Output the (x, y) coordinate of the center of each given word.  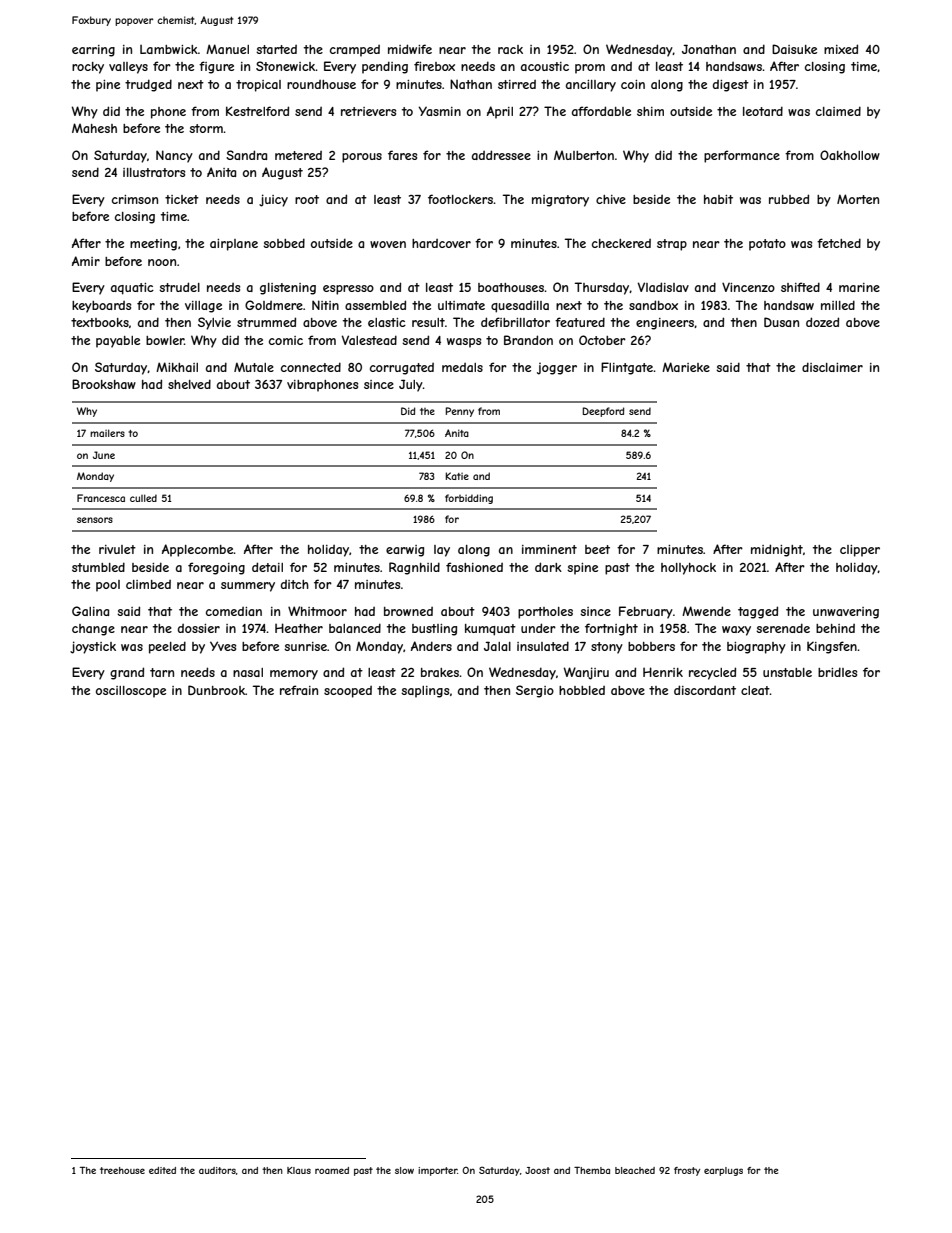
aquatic (132, 289)
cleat (755, 690)
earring (93, 51)
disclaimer (832, 367)
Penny (459, 412)
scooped (348, 692)
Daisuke (794, 49)
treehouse (122, 1170)
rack (510, 49)
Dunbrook (216, 690)
